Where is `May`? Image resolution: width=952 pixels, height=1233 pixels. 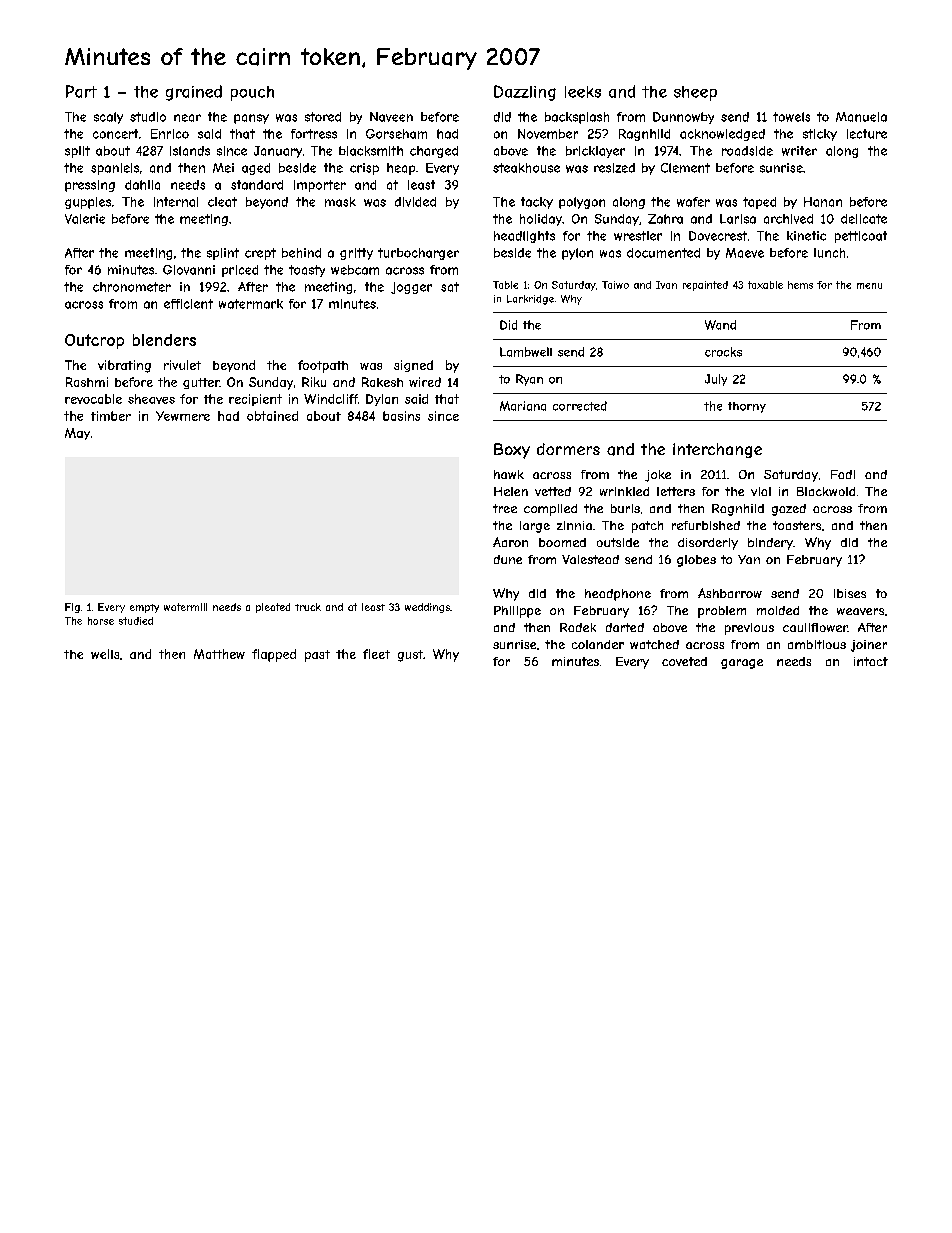
May is located at coordinates (77, 434).
